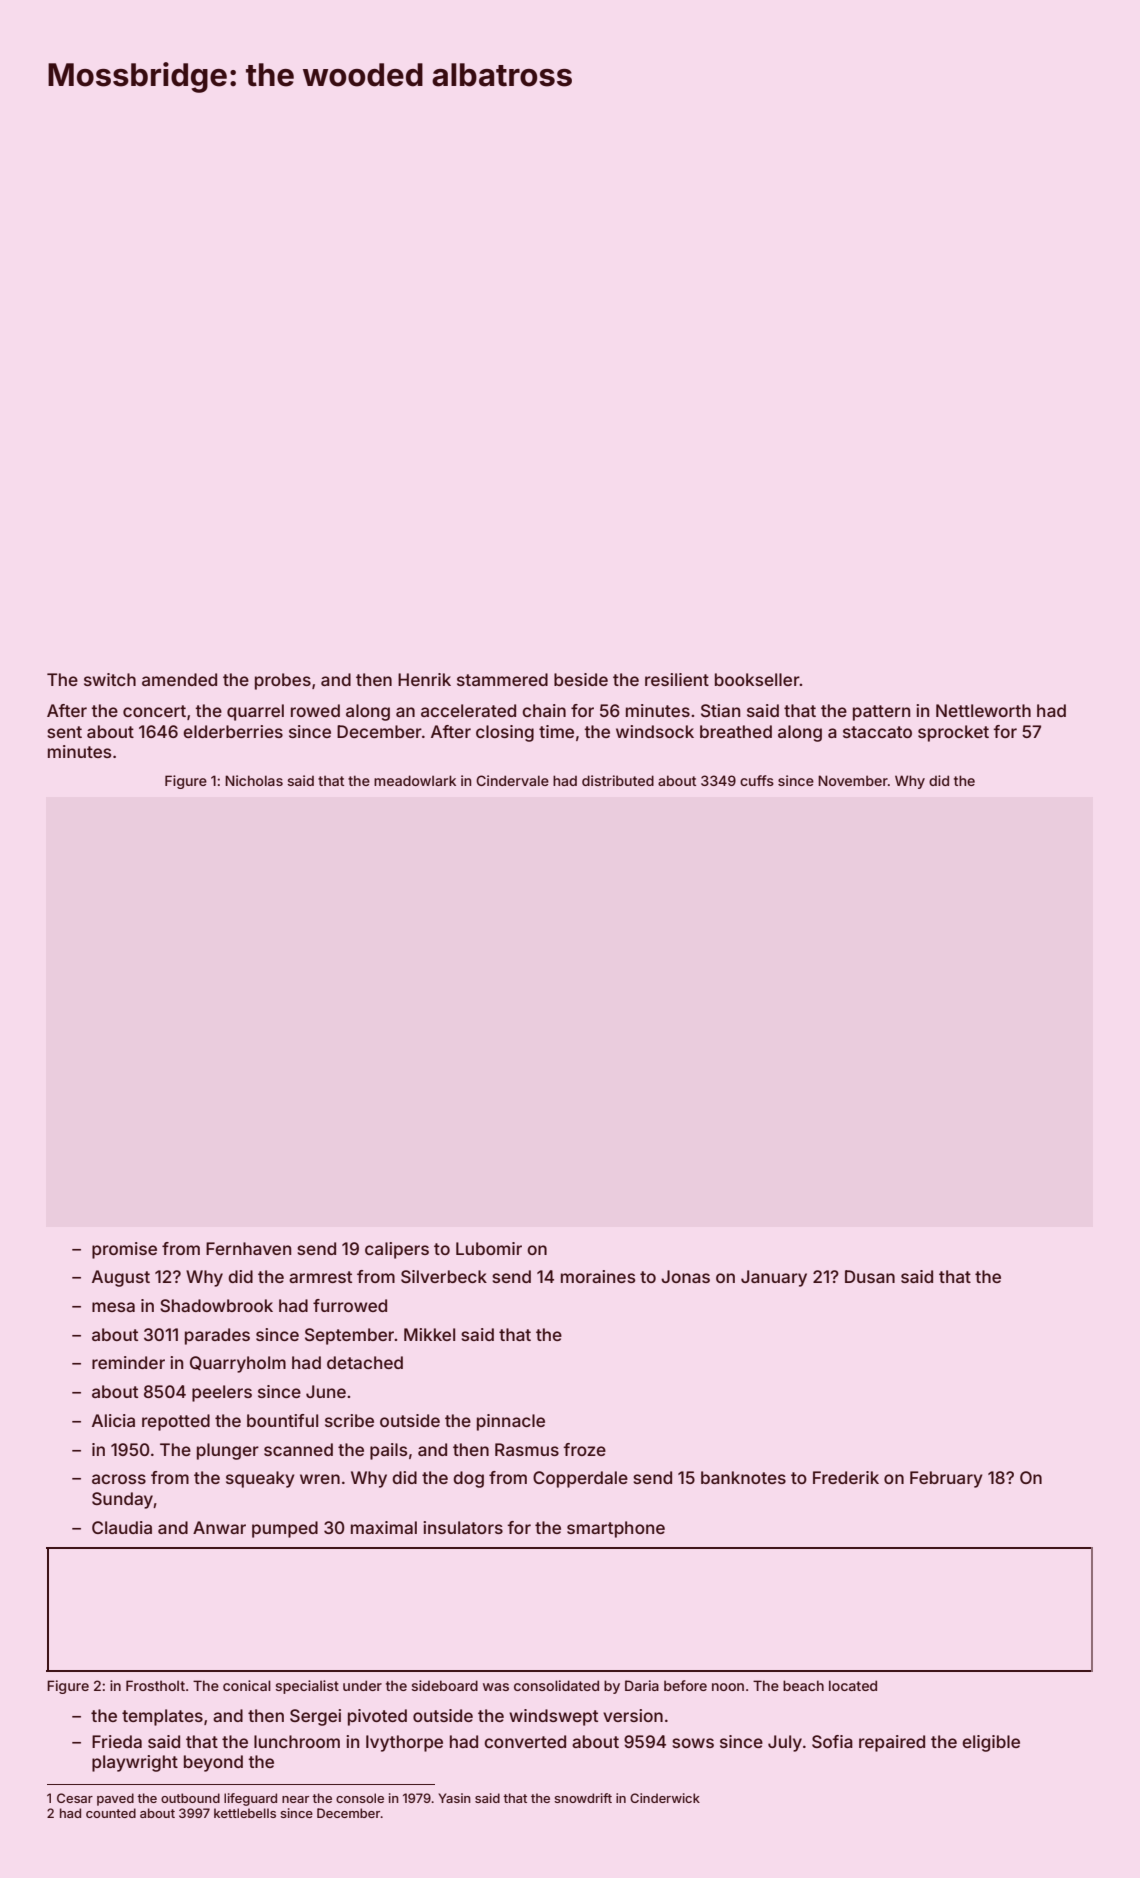 Image resolution: width=1140 pixels, height=1878 pixels. I want to click on Lubomir, so click(489, 1248).
